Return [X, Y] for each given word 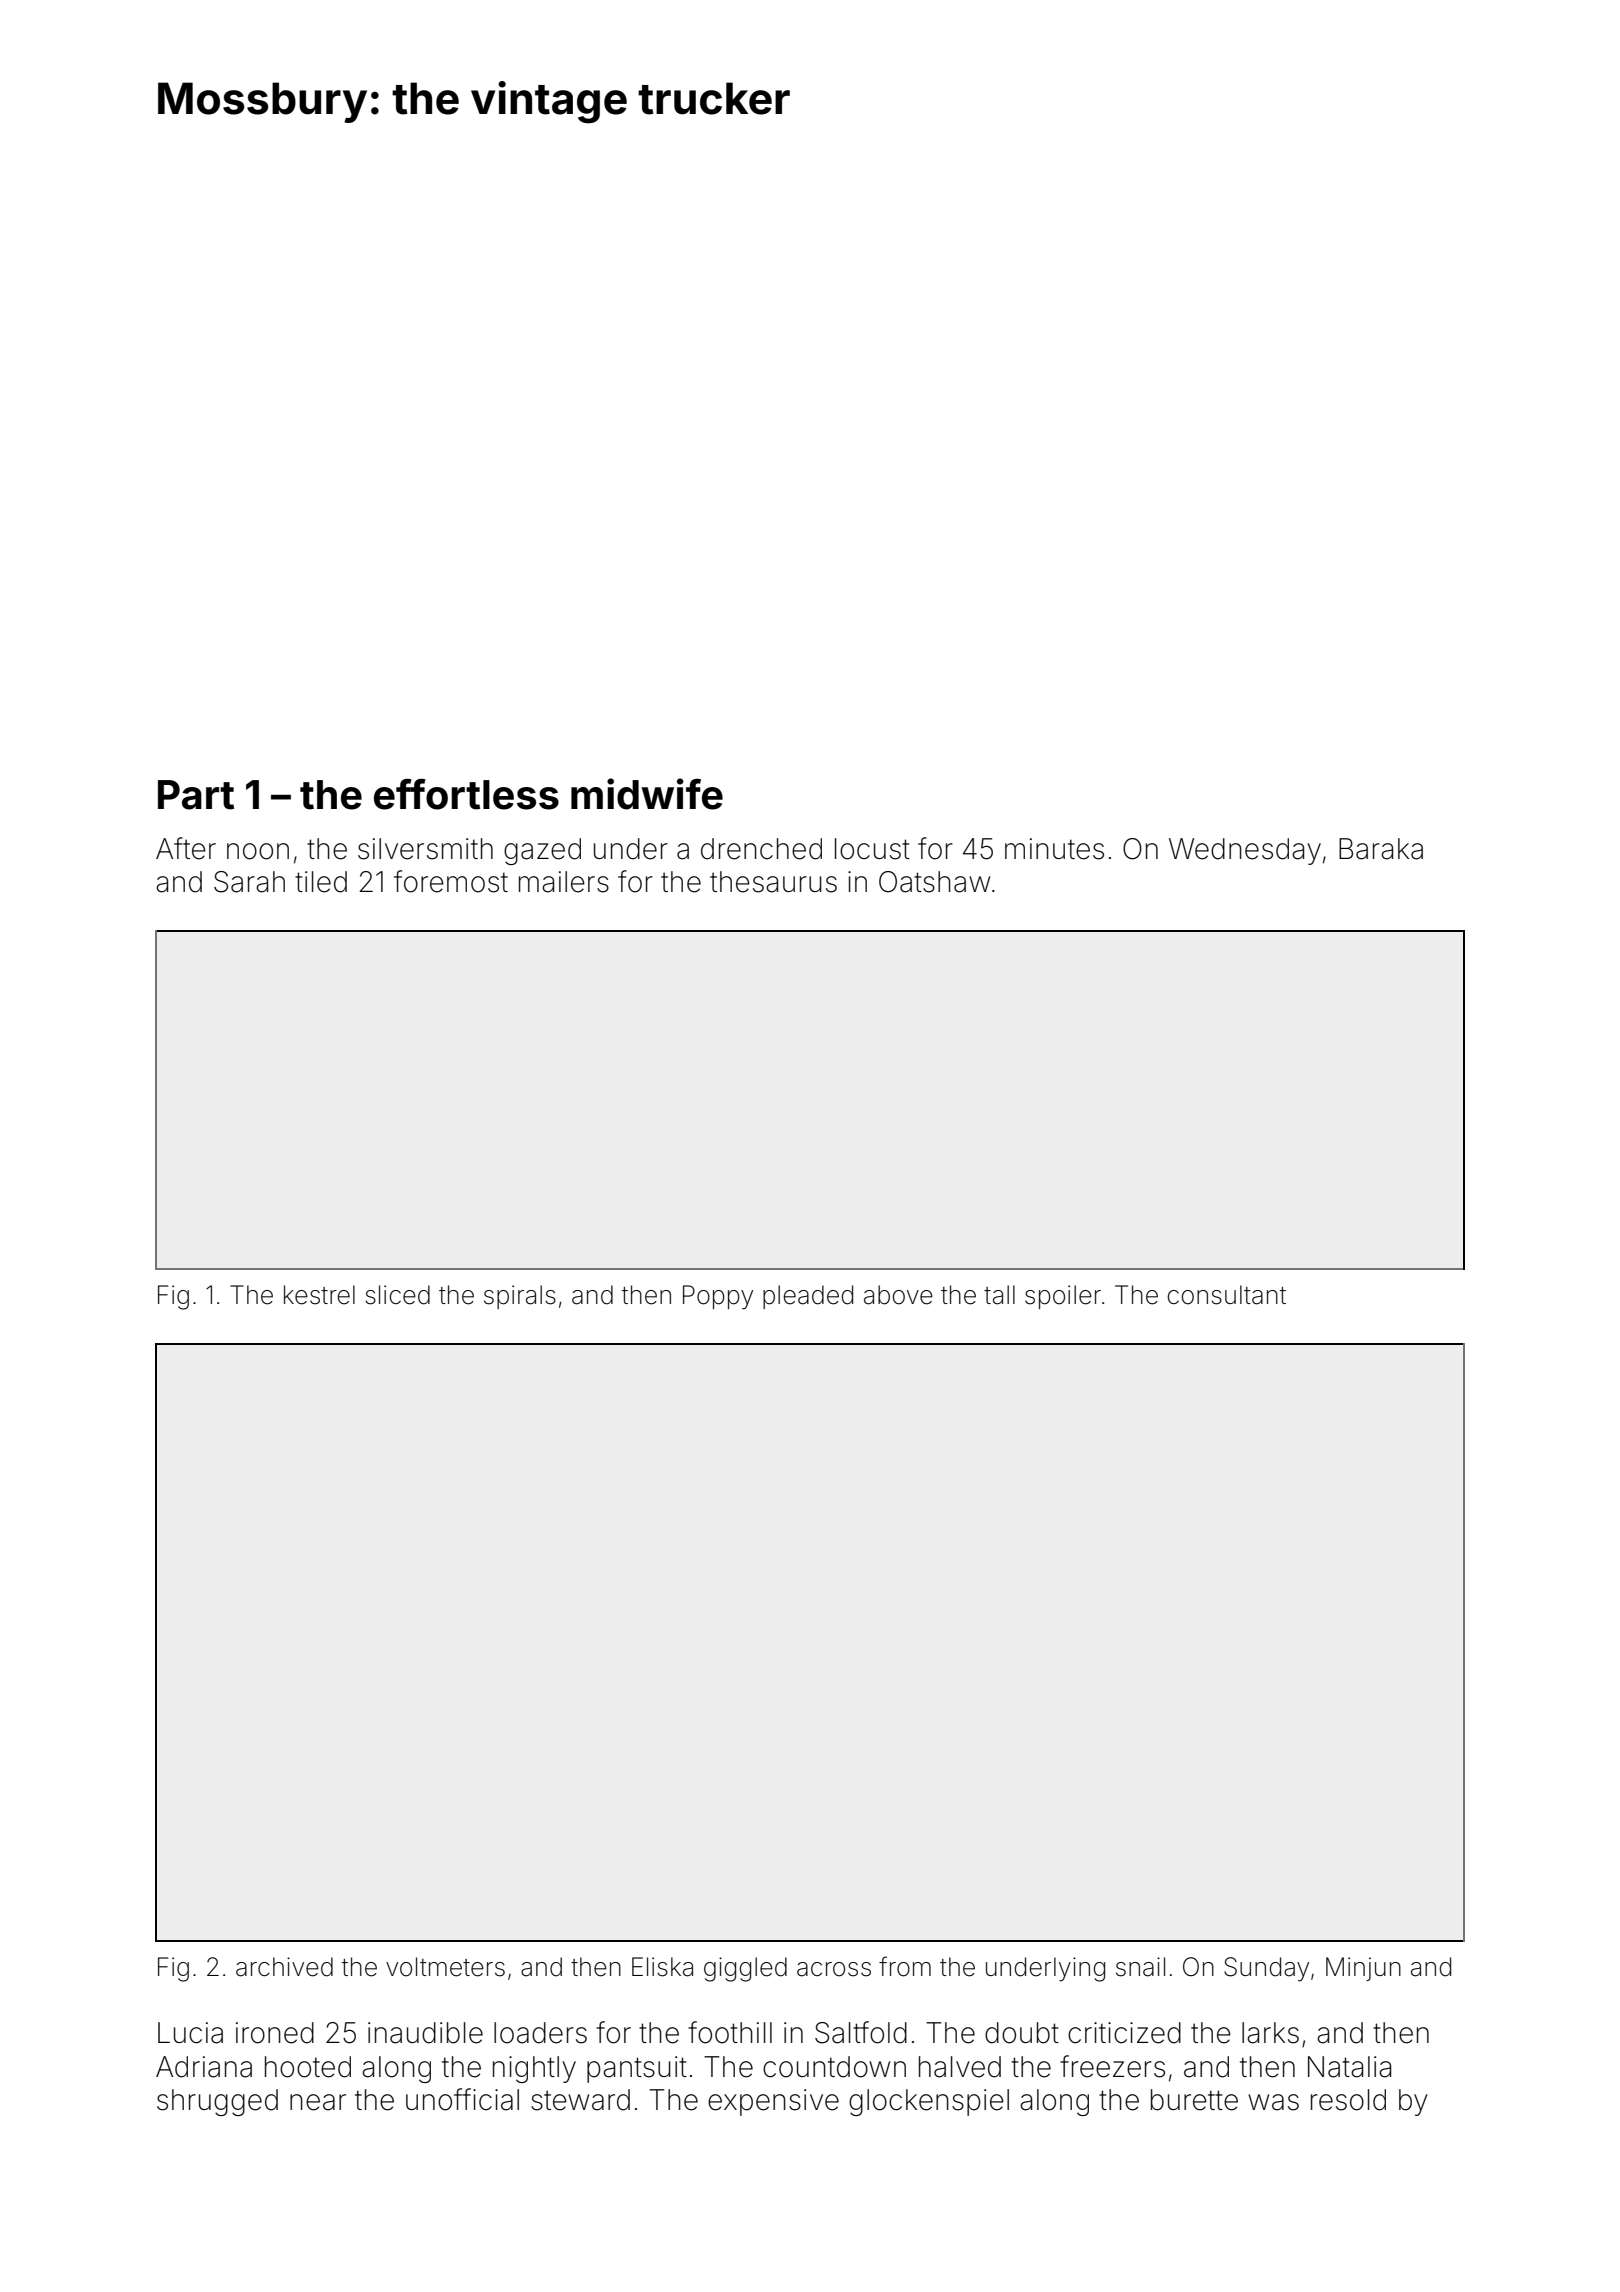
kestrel [319, 1295]
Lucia [190, 2033]
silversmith [425, 849]
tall [999, 1295]
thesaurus [773, 882]
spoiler [1063, 1297]
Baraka [1381, 849]
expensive [773, 2102]
